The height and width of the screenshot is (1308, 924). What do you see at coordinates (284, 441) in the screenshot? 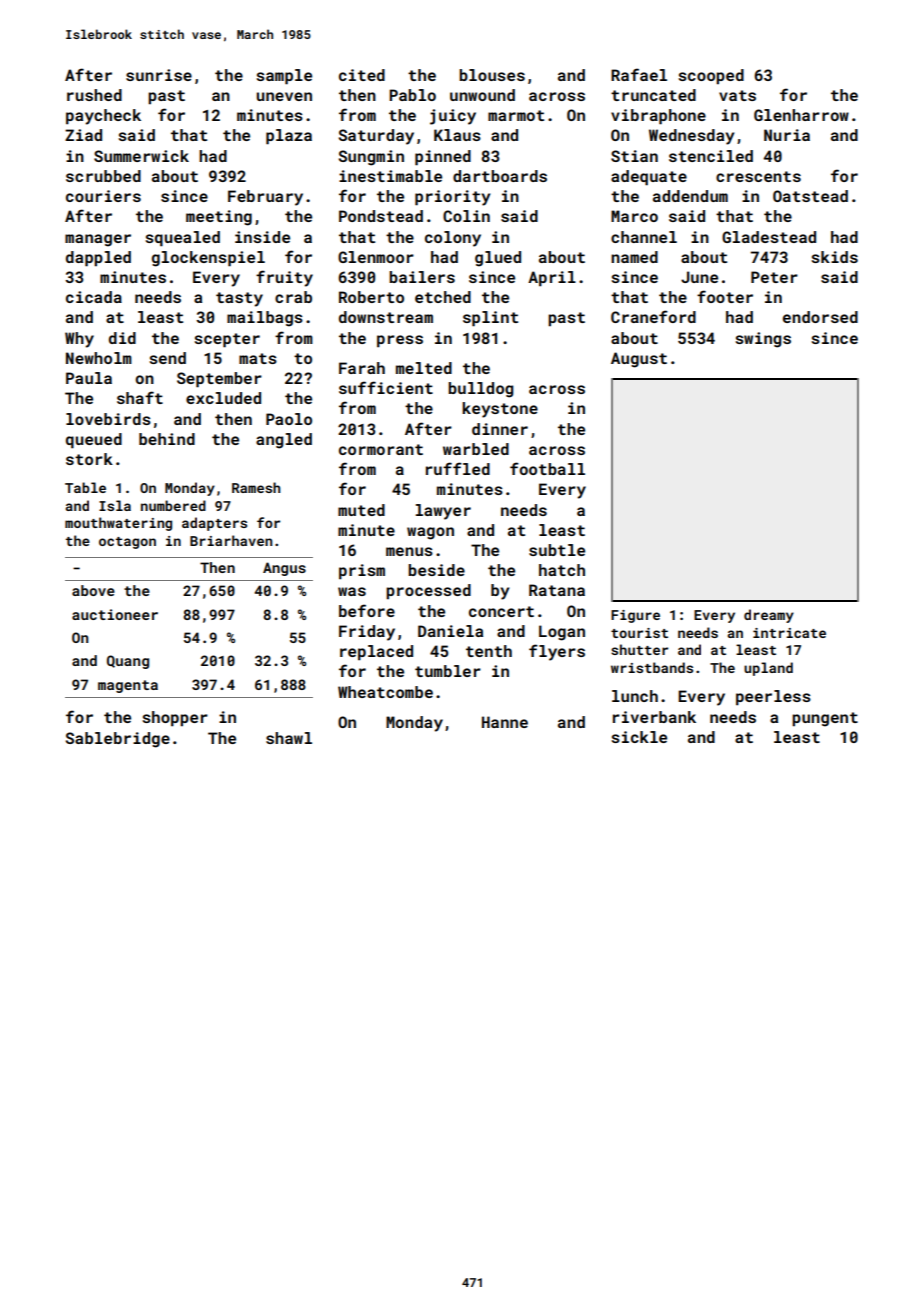
I see `angled` at bounding box center [284, 441].
